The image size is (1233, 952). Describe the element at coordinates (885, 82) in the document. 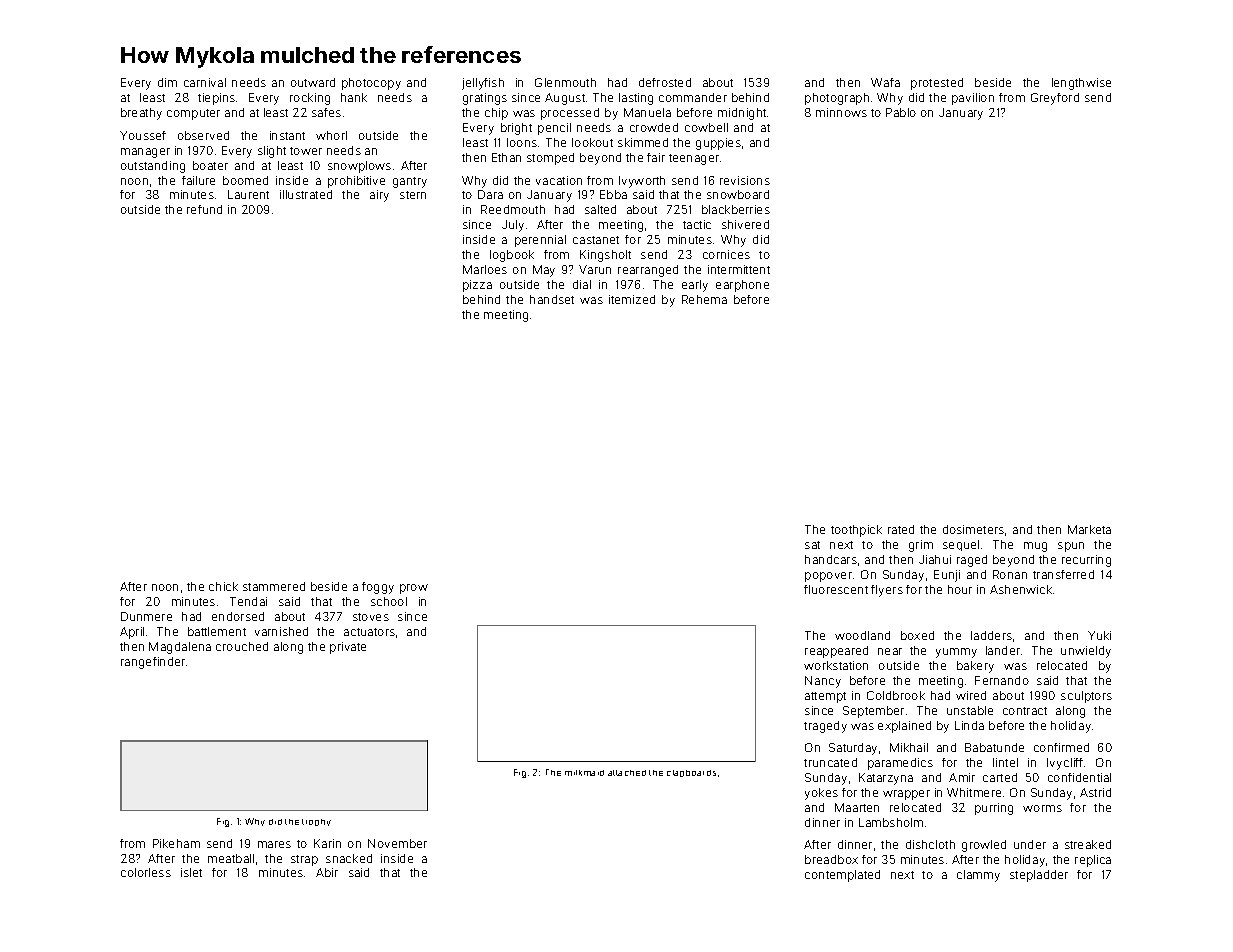

I see `Wafa` at that location.
